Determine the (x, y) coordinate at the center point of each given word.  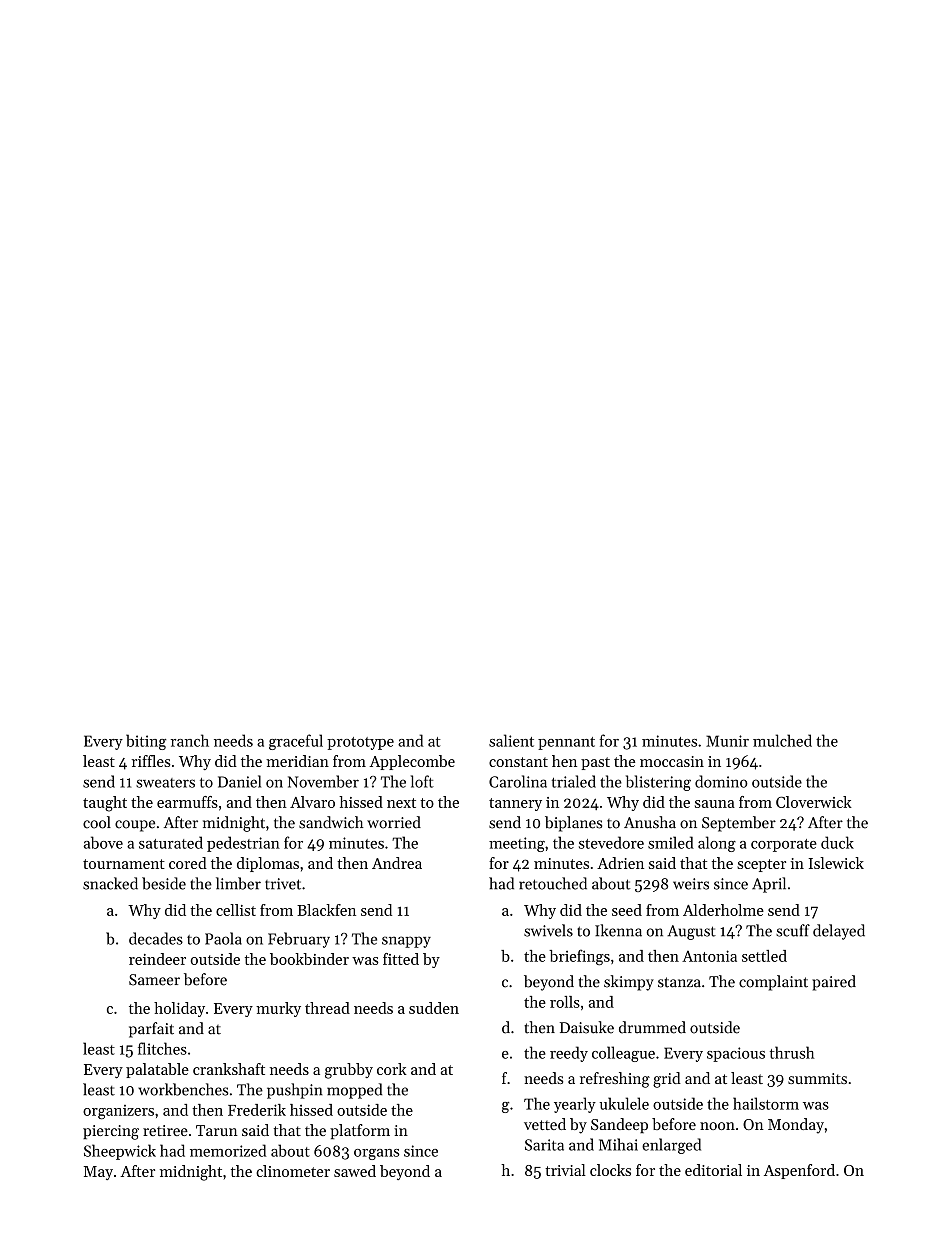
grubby (349, 1071)
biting (146, 742)
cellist (236, 910)
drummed (652, 1027)
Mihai (618, 1144)
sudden (434, 1008)
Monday (796, 1126)
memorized (228, 1150)
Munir (727, 741)
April (769, 885)
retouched (553, 883)
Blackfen (326, 910)
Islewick (836, 863)
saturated (171, 842)
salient (511, 740)
